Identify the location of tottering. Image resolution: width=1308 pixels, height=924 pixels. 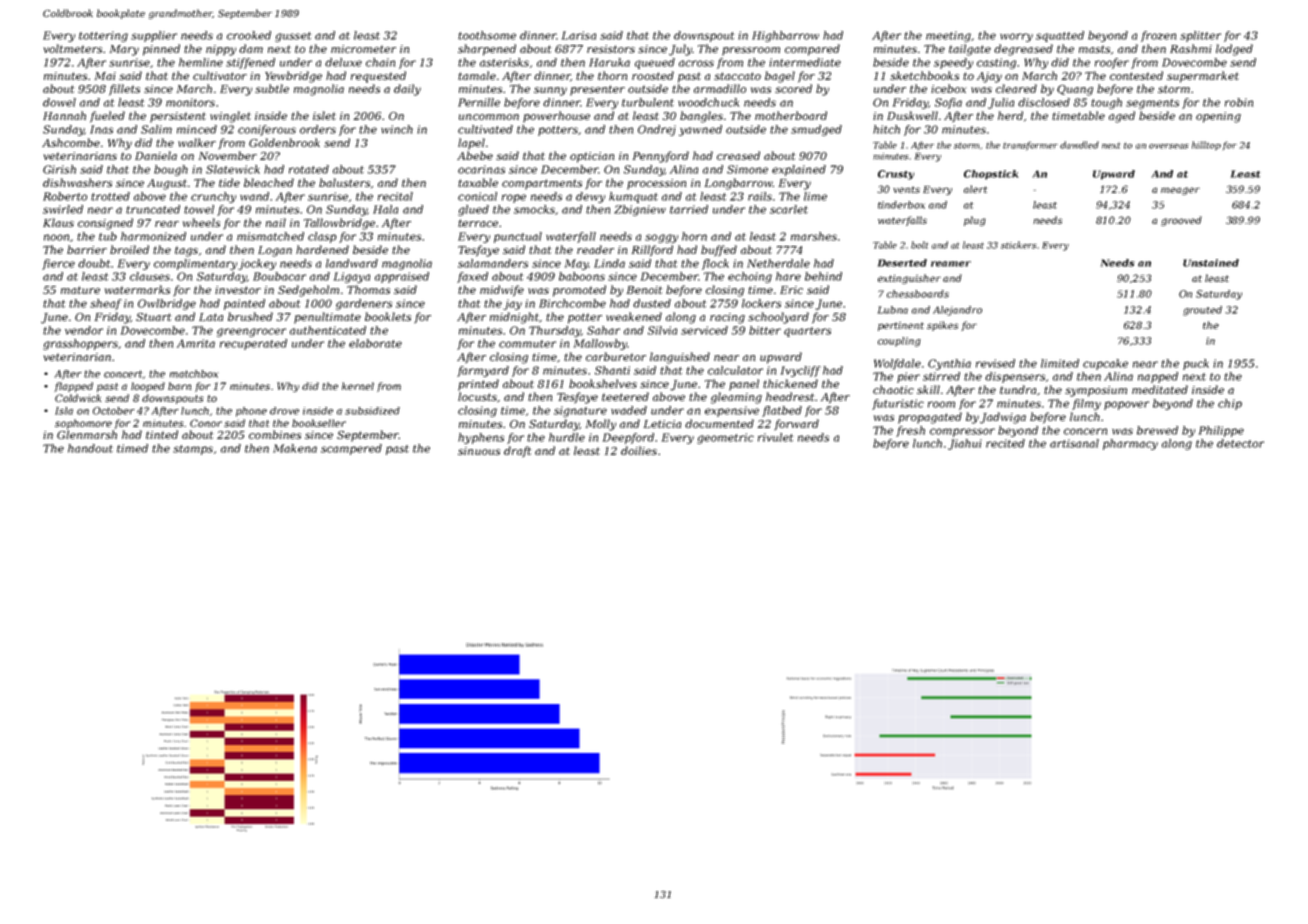
(103, 36).
